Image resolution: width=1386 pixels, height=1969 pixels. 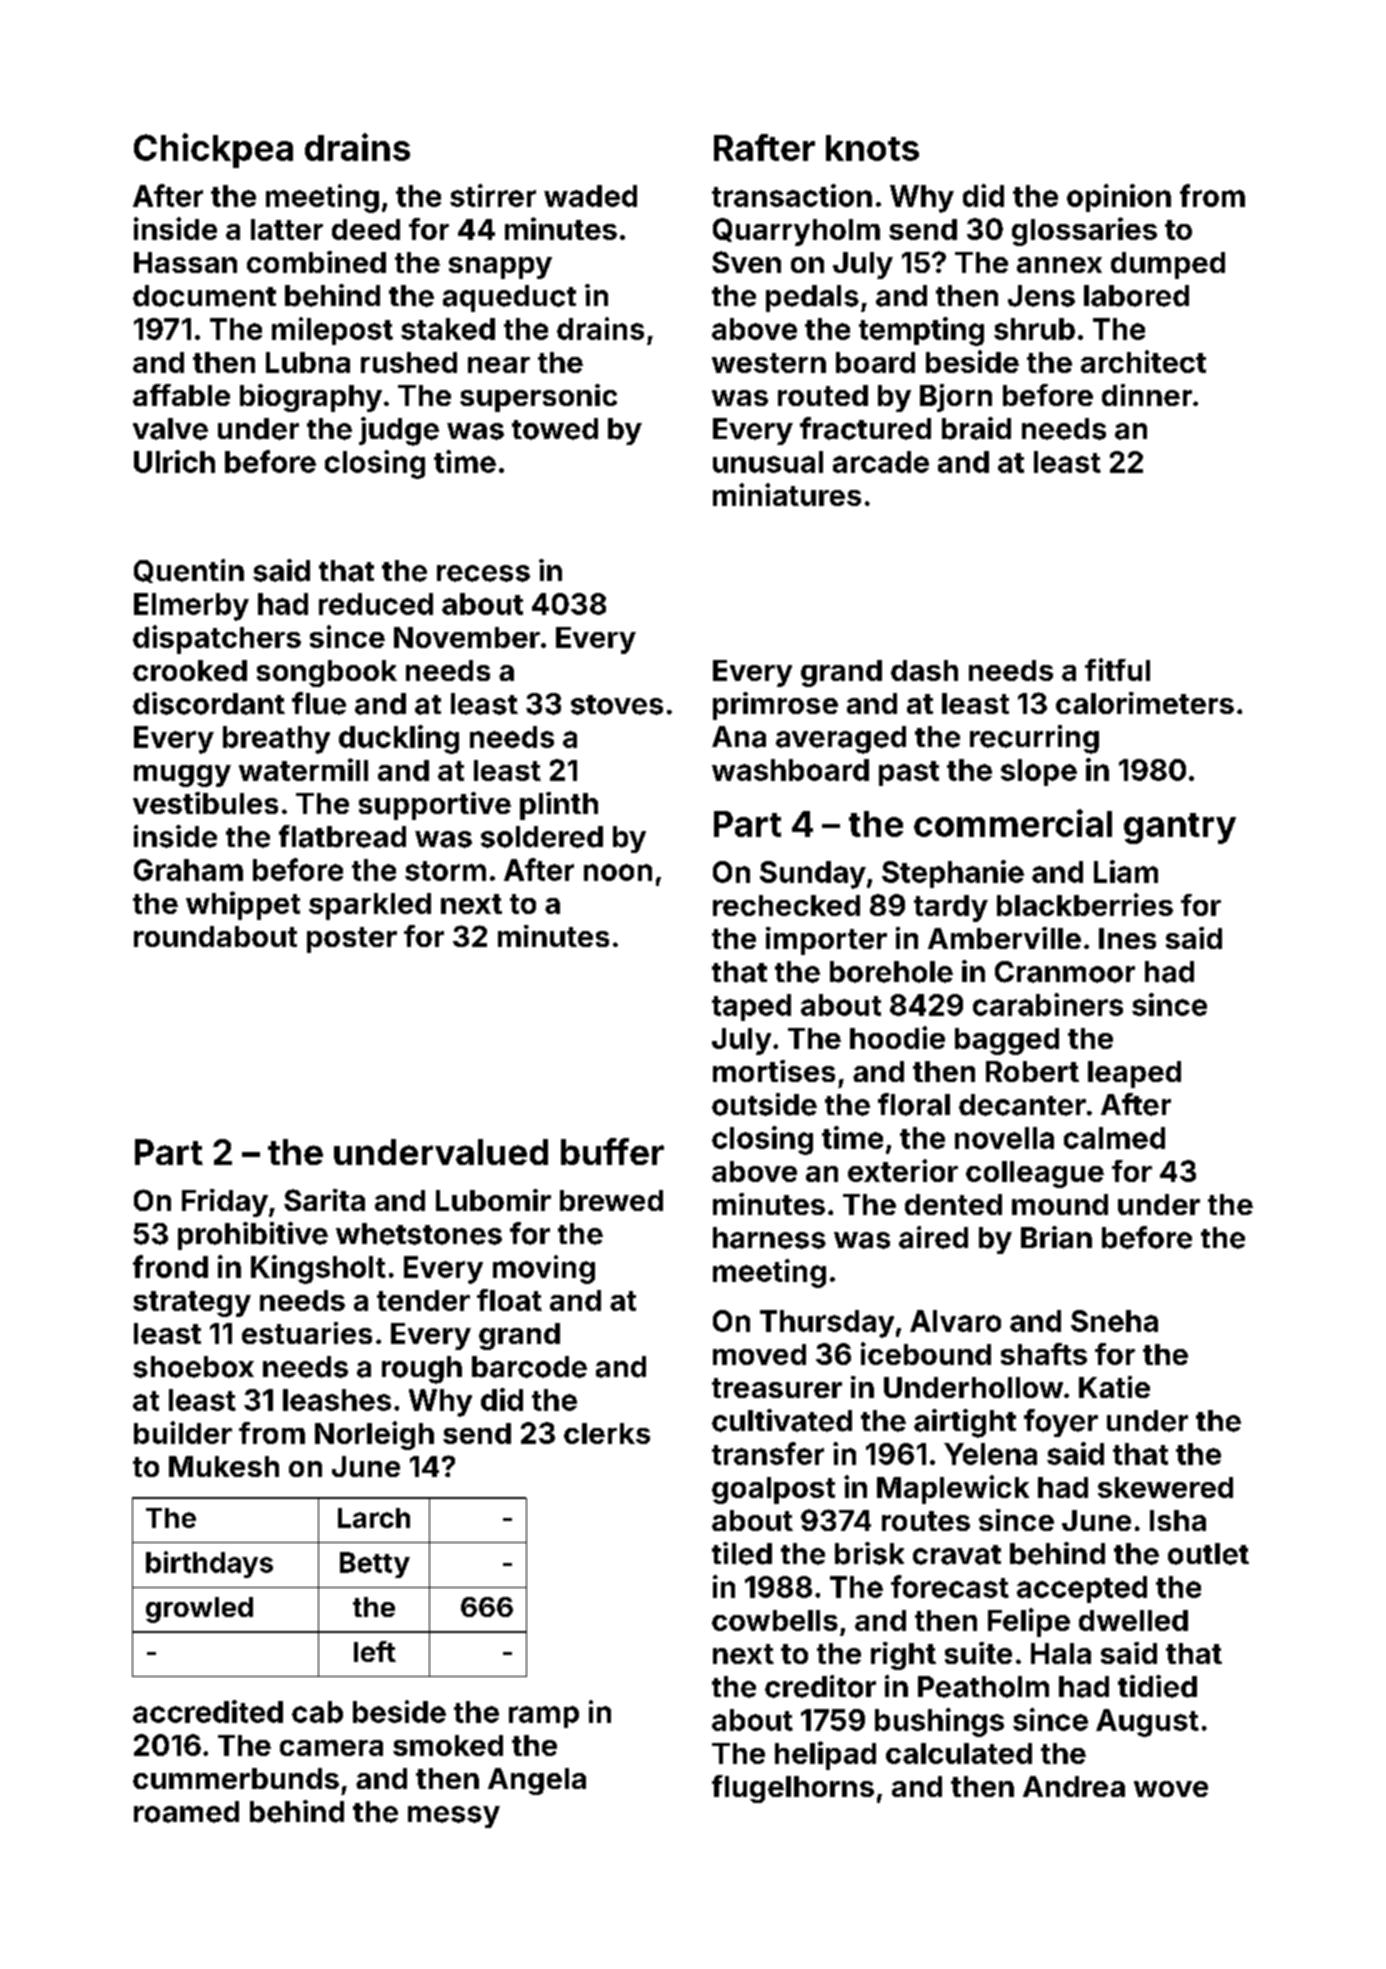 What do you see at coordinates (607, 1433) in the screenshot?
I see `clerks` at bounding box center [607, 1433].
